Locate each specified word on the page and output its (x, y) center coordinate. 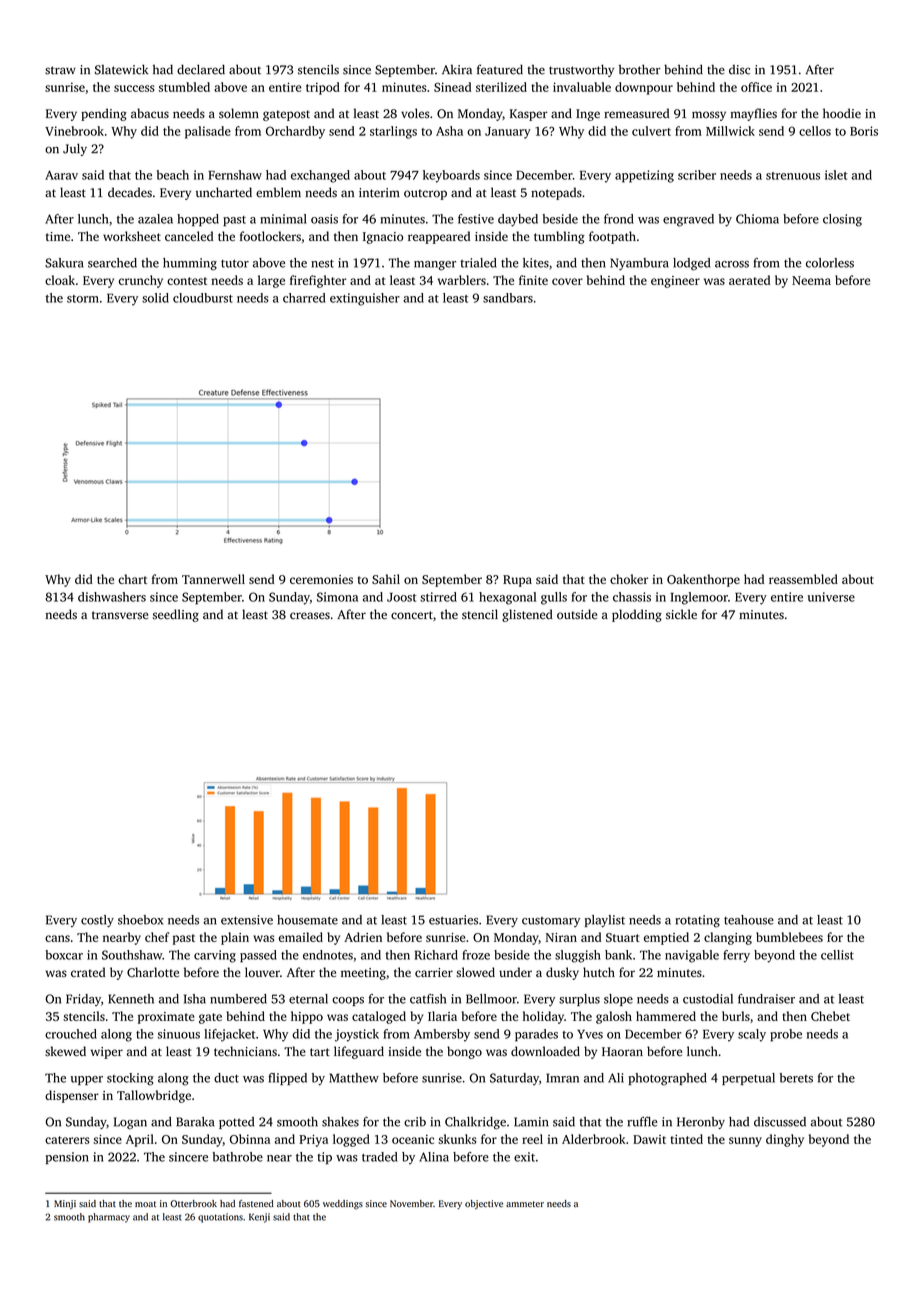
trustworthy (581, 70)
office (756, 87)
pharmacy (109, 1218)
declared (201, 69)
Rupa (517, 581)
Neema (811, 280)
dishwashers (112, 597)
